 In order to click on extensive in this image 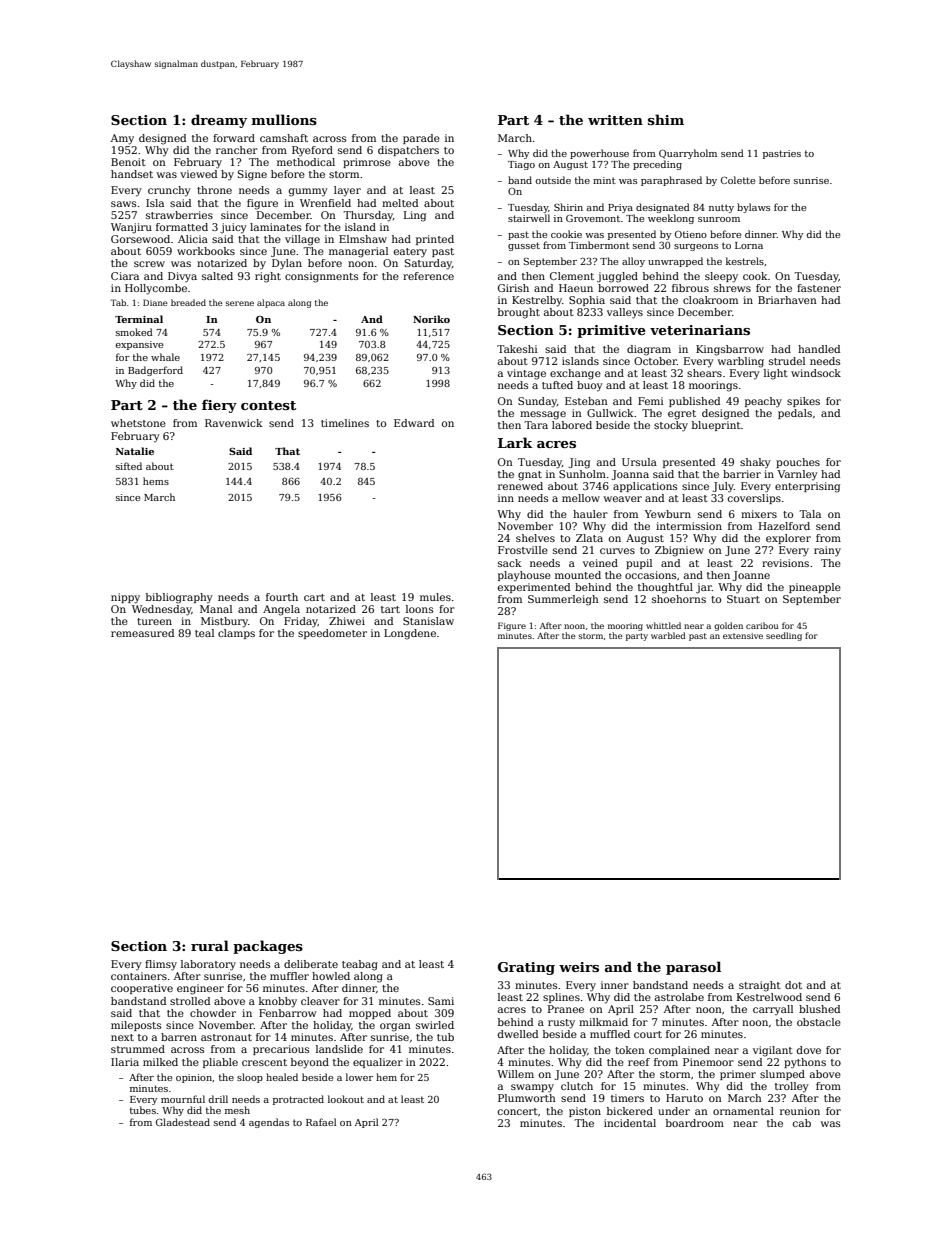, I will do `click(743, 636)`.
